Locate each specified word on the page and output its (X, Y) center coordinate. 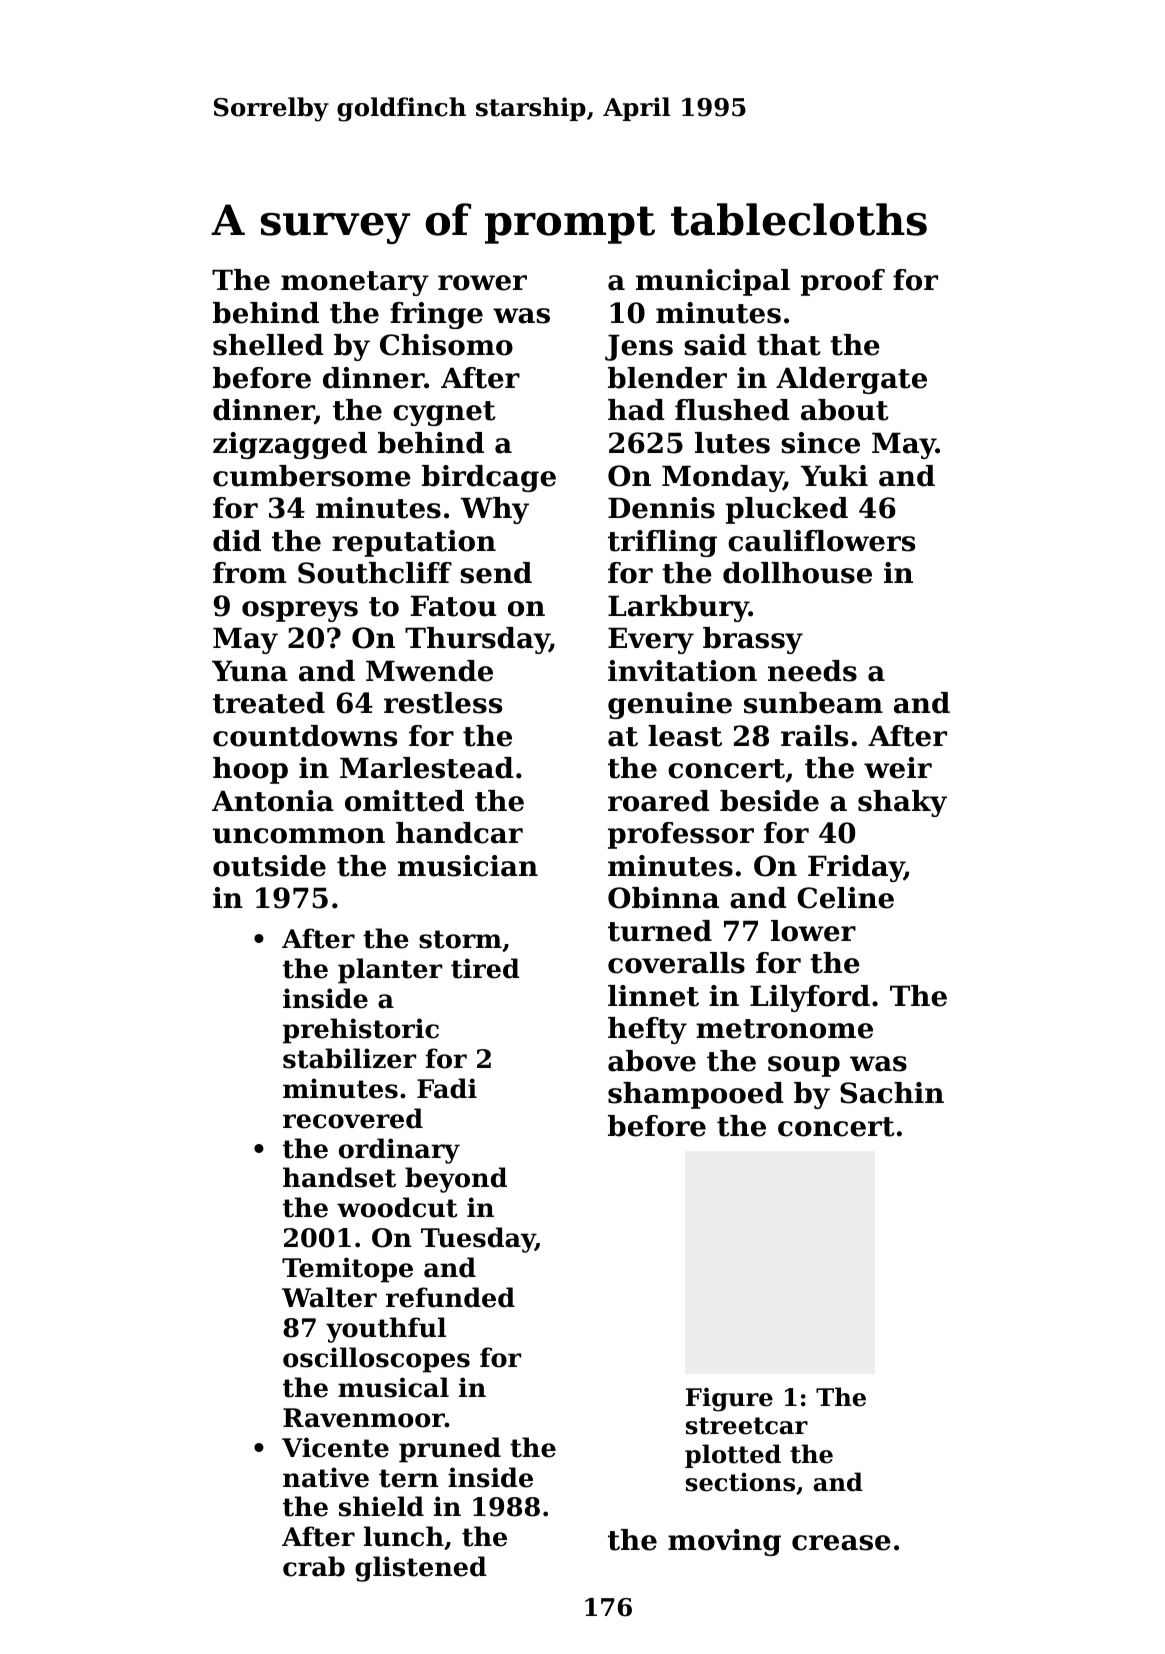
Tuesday (478, 1240)
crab (314, 1566)
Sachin (892, 1093)
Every (651, 640)
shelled (268, 345)
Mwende (429, 671)
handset (339, 1177)
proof (843, 282)
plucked (787, 510)
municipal (713, 282)
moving (724, 1542)
